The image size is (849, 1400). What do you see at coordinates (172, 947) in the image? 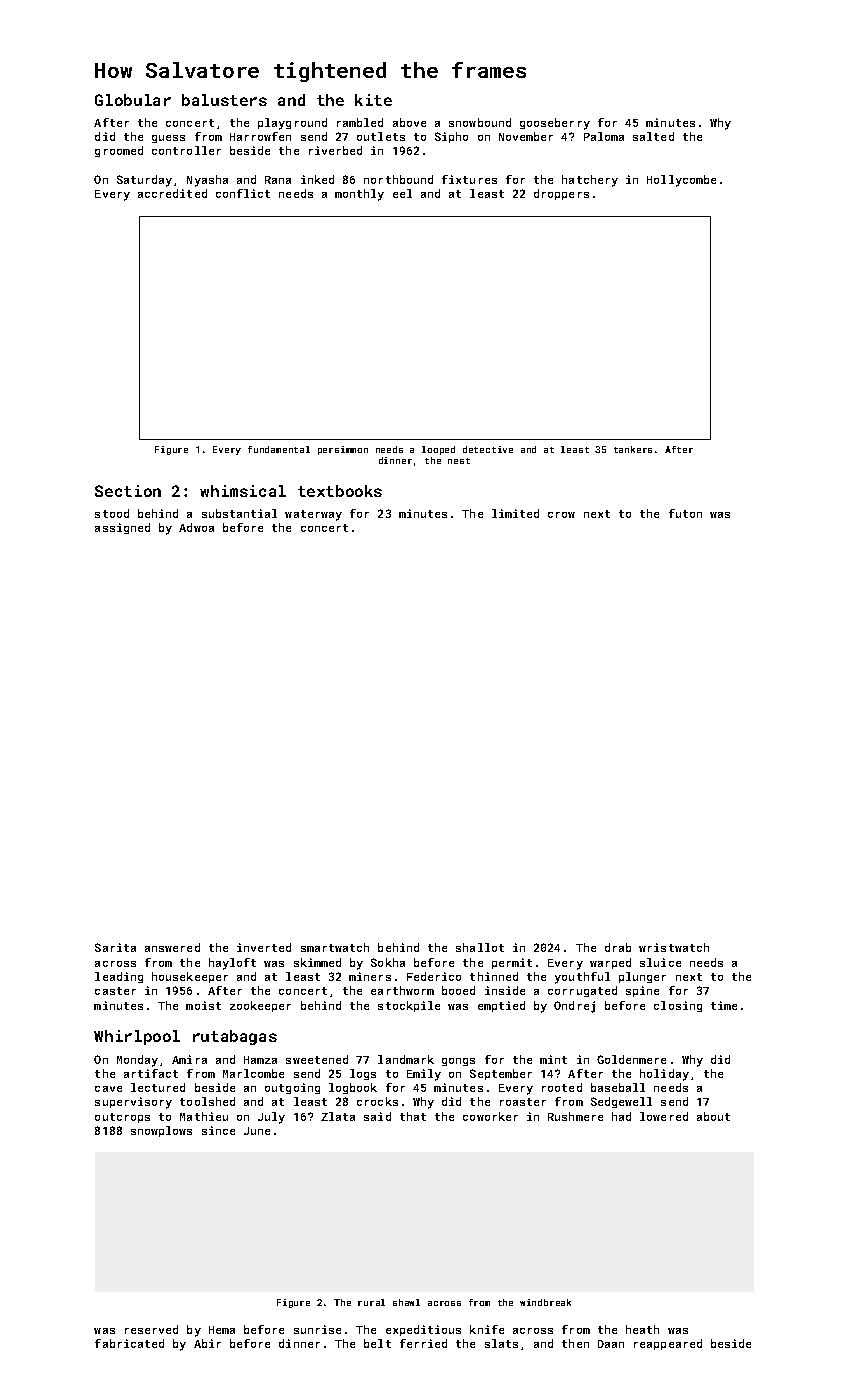
I see `answered` at bounding box center [172, 947].
